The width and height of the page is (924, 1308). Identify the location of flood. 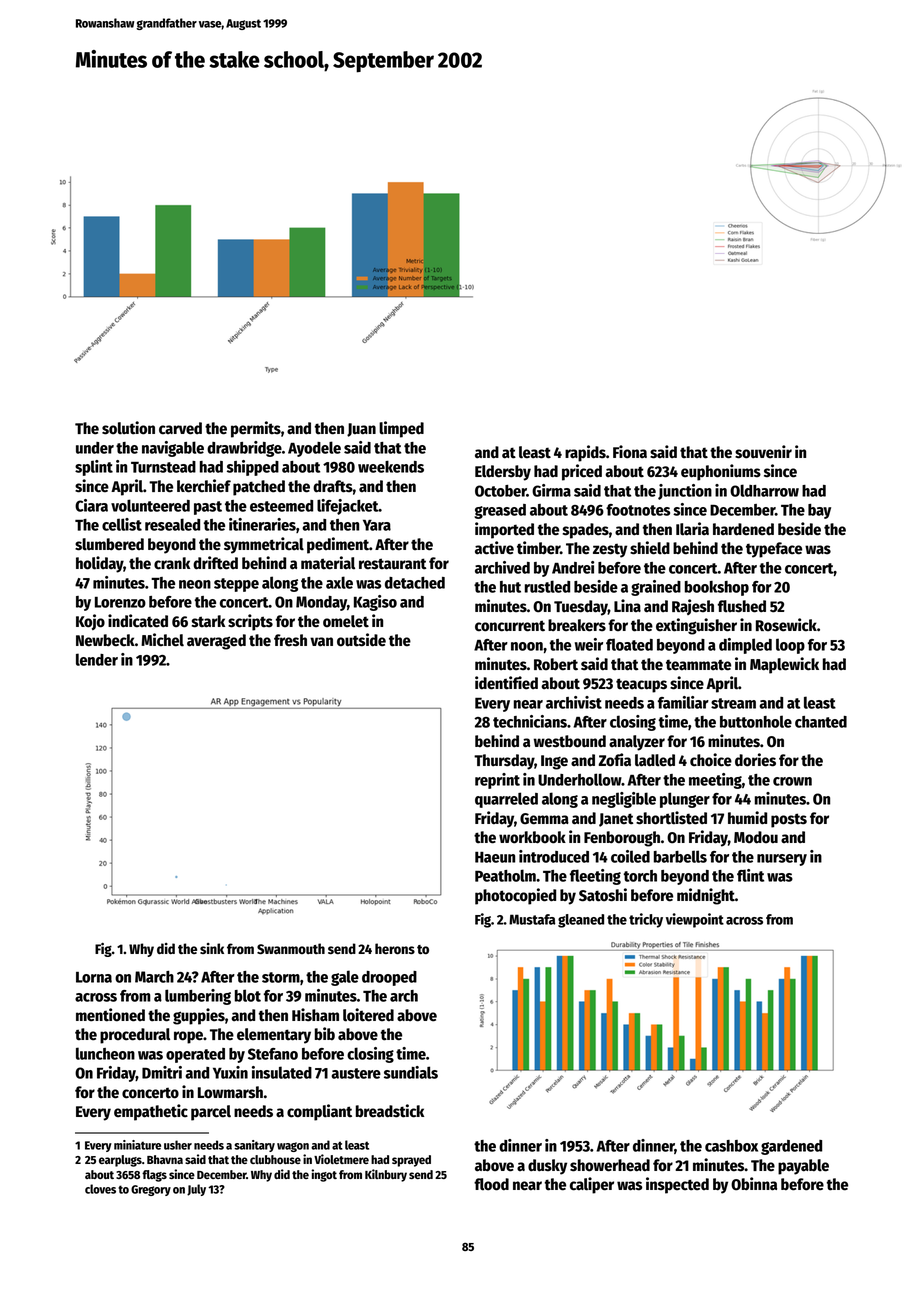
(491, 1184).
